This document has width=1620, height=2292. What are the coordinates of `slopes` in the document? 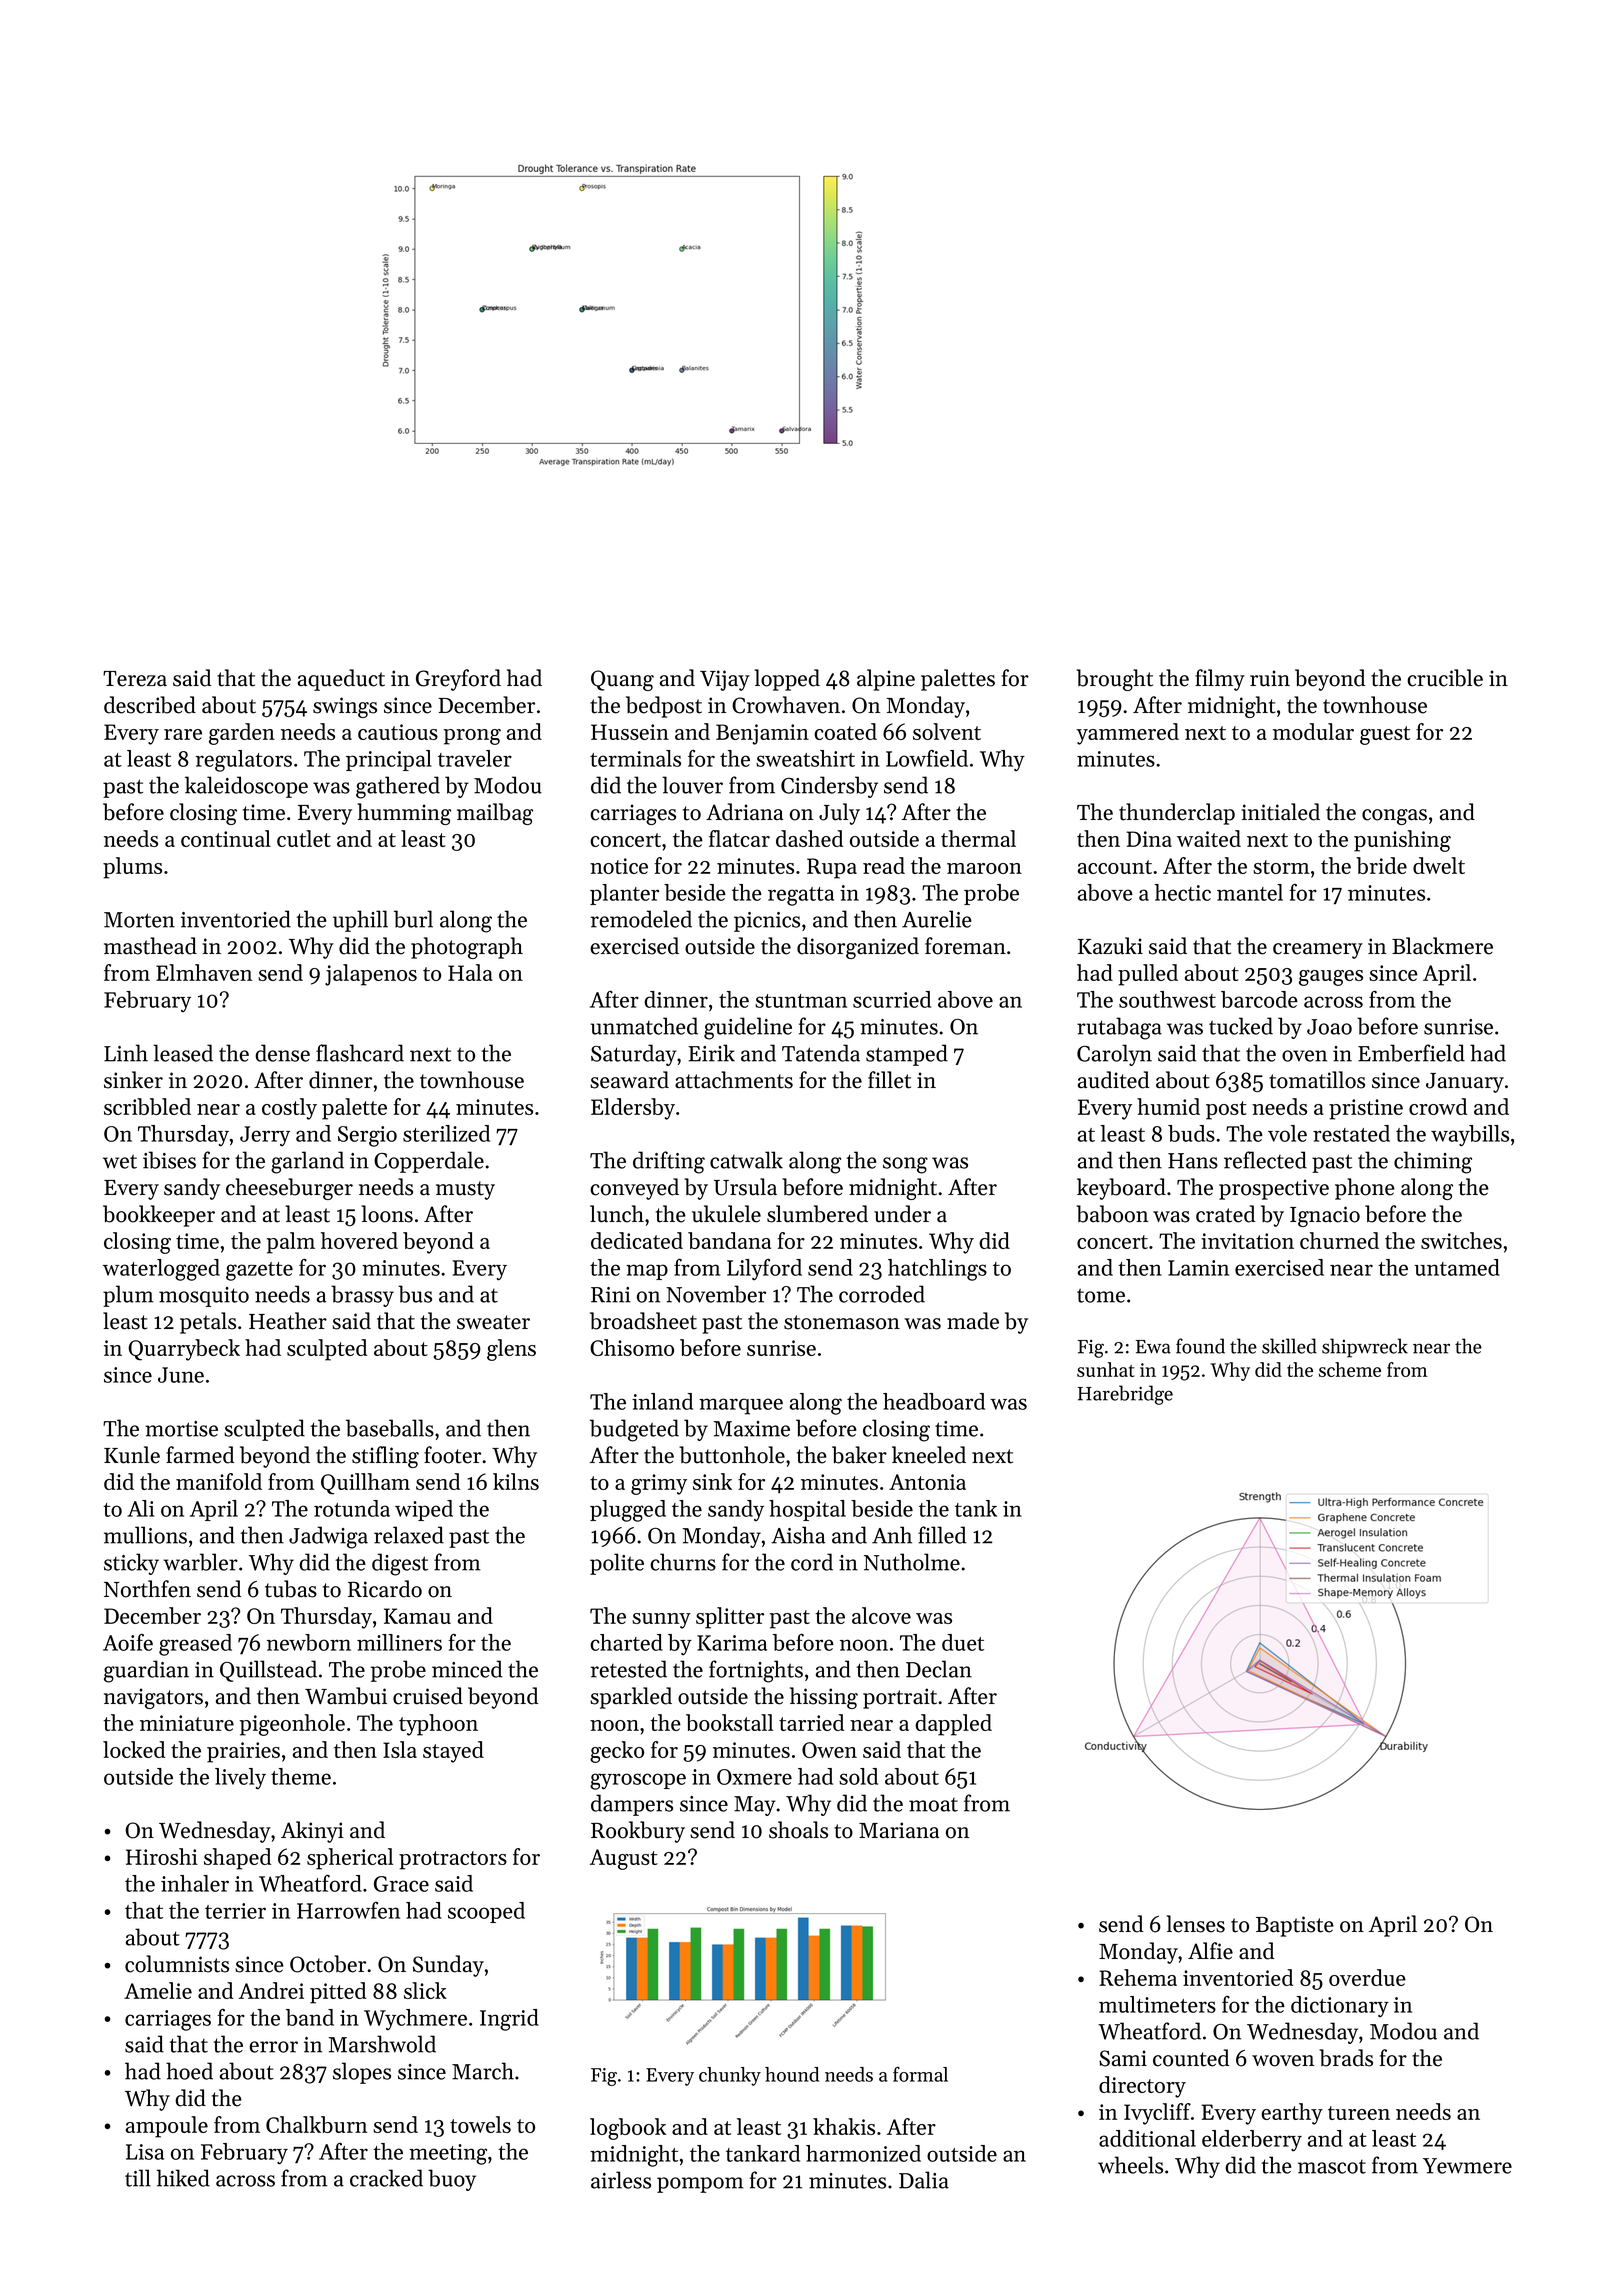 It's located at (362, 2073).
